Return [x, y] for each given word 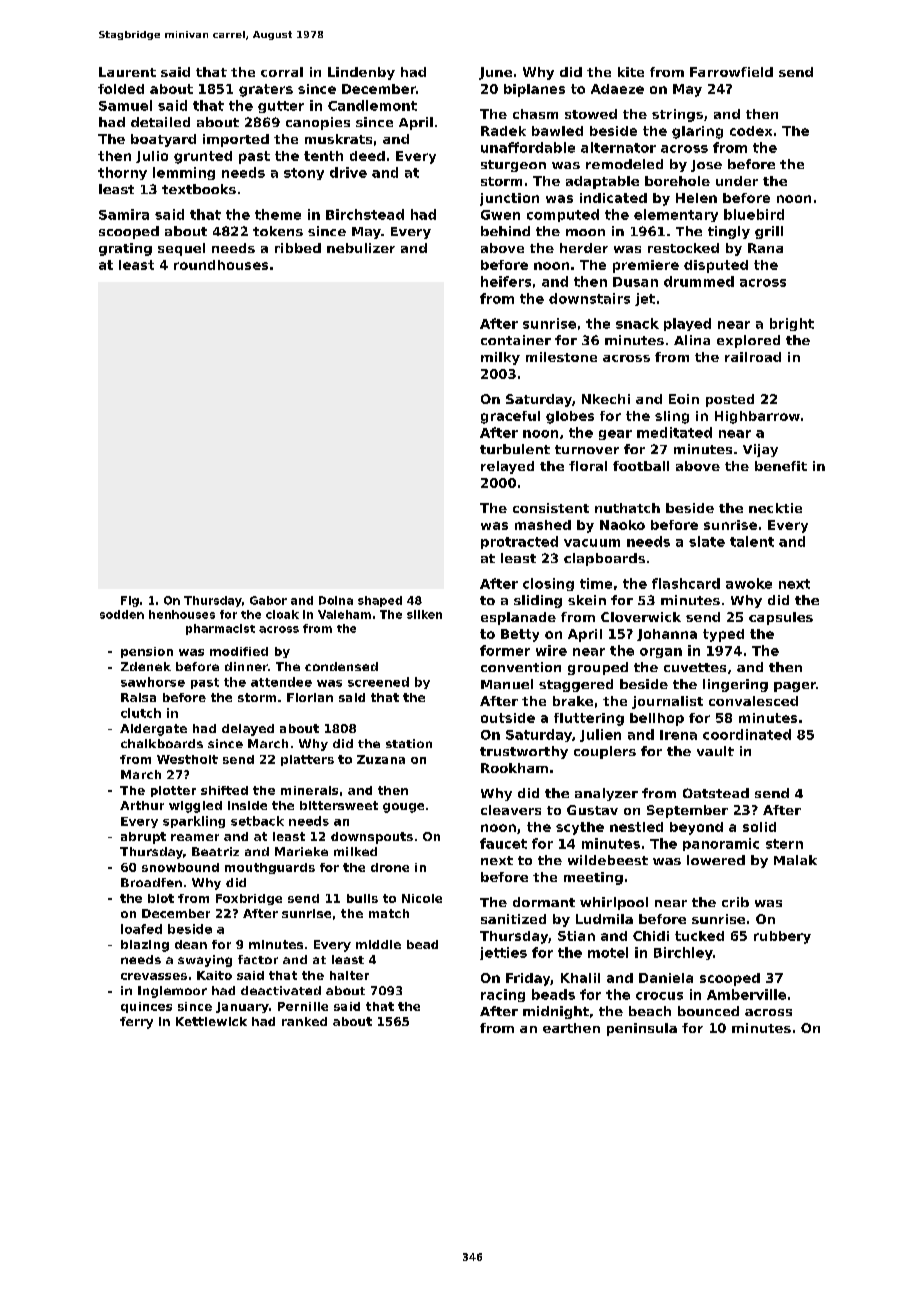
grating [125, 249]
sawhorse [153, 682]
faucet [503, 843]
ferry [136, 1023]
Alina [692, 340]
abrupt [143, 838]
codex [751, 131]
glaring [697, 132]
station [409, 743]
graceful [510, 417]
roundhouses [221, 265]
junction [509, 199]
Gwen [500, 215]
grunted [203, 157]
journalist [667, 702]
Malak [795, 860]
